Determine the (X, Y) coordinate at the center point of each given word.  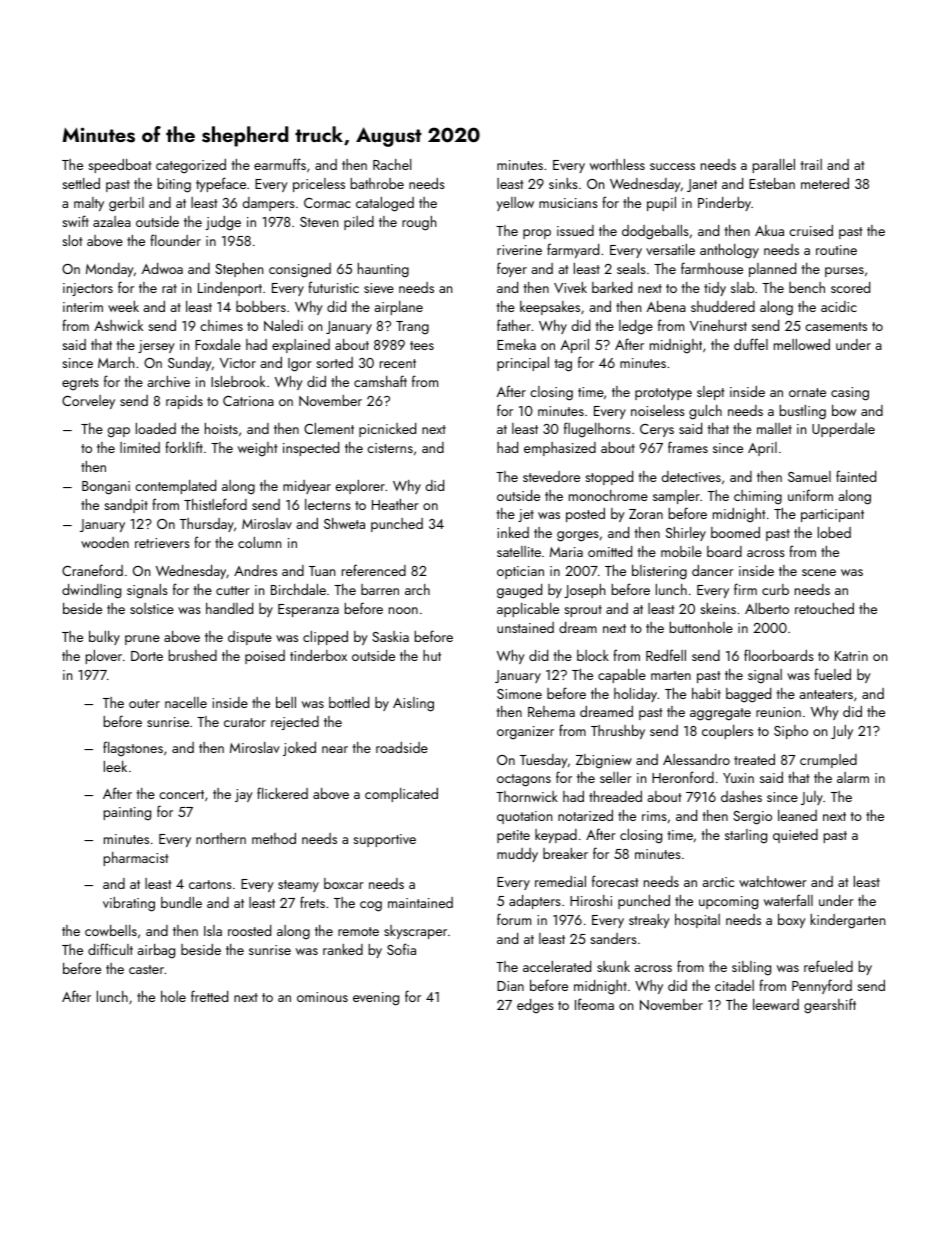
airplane (399, 308)
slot (72, 240)
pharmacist (136, 859)
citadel (734, 985)
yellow (515, 204)
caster (146, 969)
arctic (718, 882)
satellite (519, 551)
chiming (758, 497)
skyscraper (415, 932)
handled (229, 608)
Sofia (401, 949)
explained (301, 346)
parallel (774, 166)
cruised (811, 230)
